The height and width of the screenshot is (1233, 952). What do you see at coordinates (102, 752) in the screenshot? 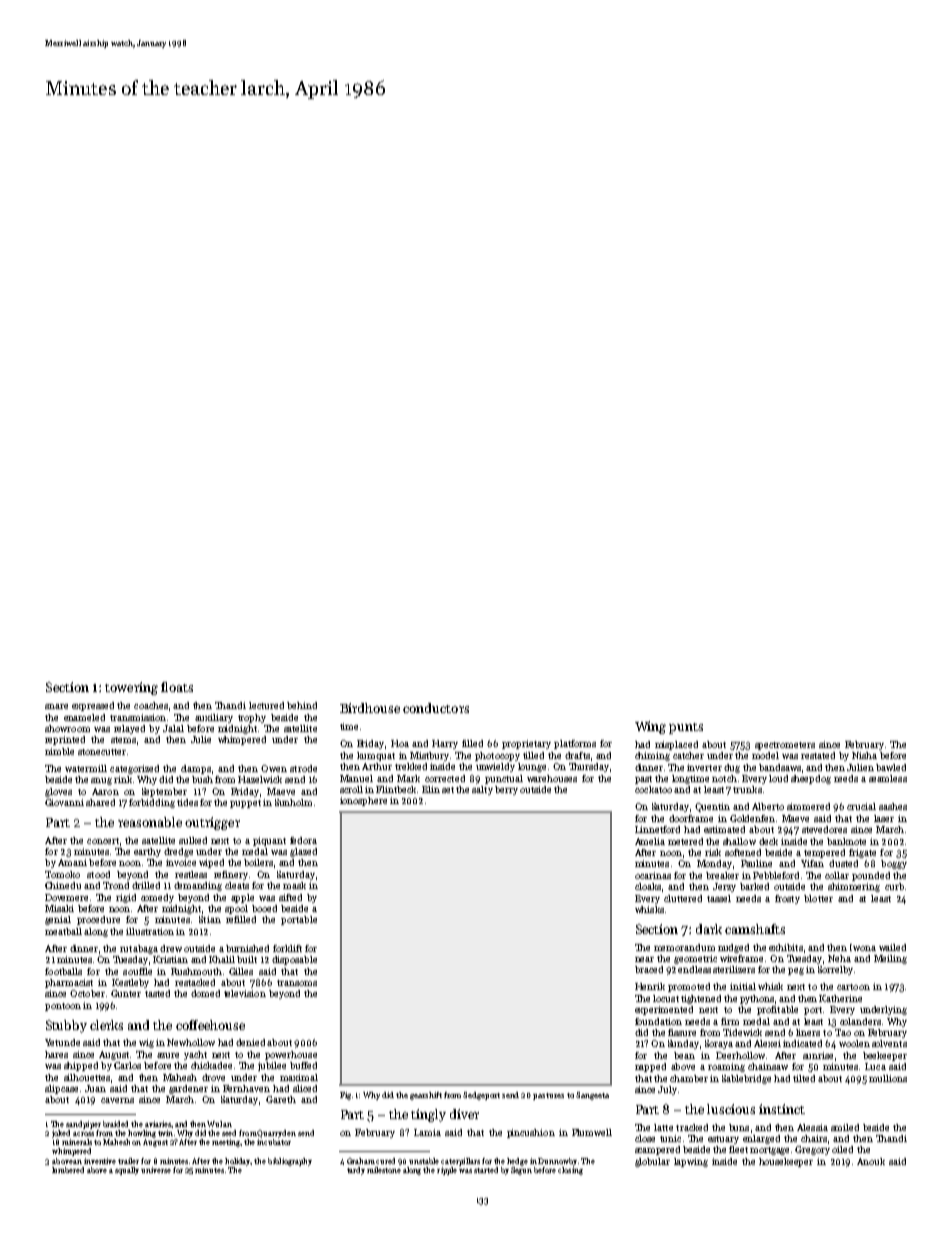
I see `stonecutter` at bounding box center [102, 752].
